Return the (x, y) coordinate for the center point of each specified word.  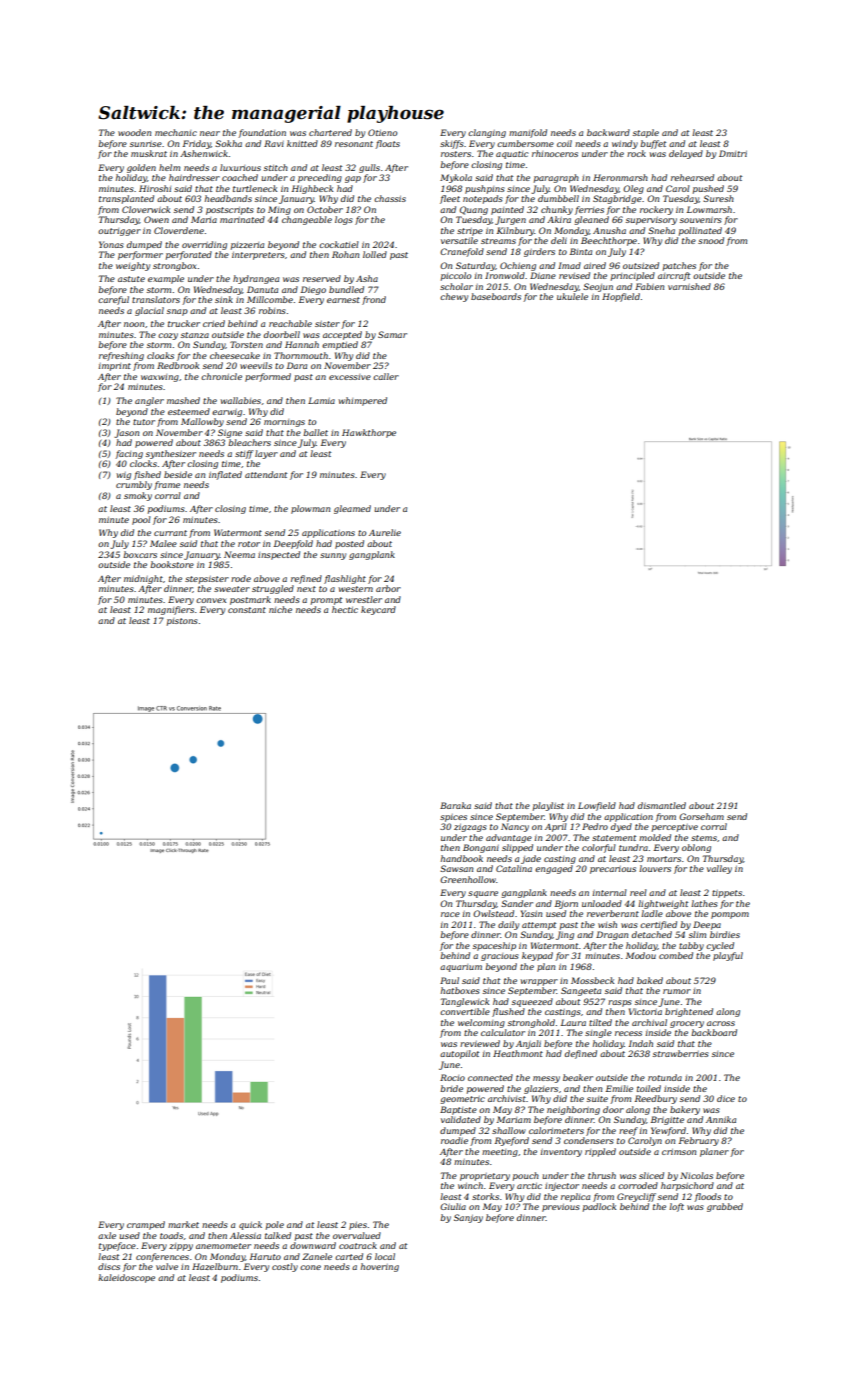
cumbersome (525, 143)
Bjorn (566, 904)
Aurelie (385, 532)
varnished (689, 286)
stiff (244, 454)
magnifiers (171, 610)
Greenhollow (468, 879)
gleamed (352, 509)
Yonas (111, 244)
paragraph (556, 178)
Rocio (452, 1077)
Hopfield (621, 297)
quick (250, 1225)
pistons (182, 622)
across (721, 1023)
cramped (146, 1225)
